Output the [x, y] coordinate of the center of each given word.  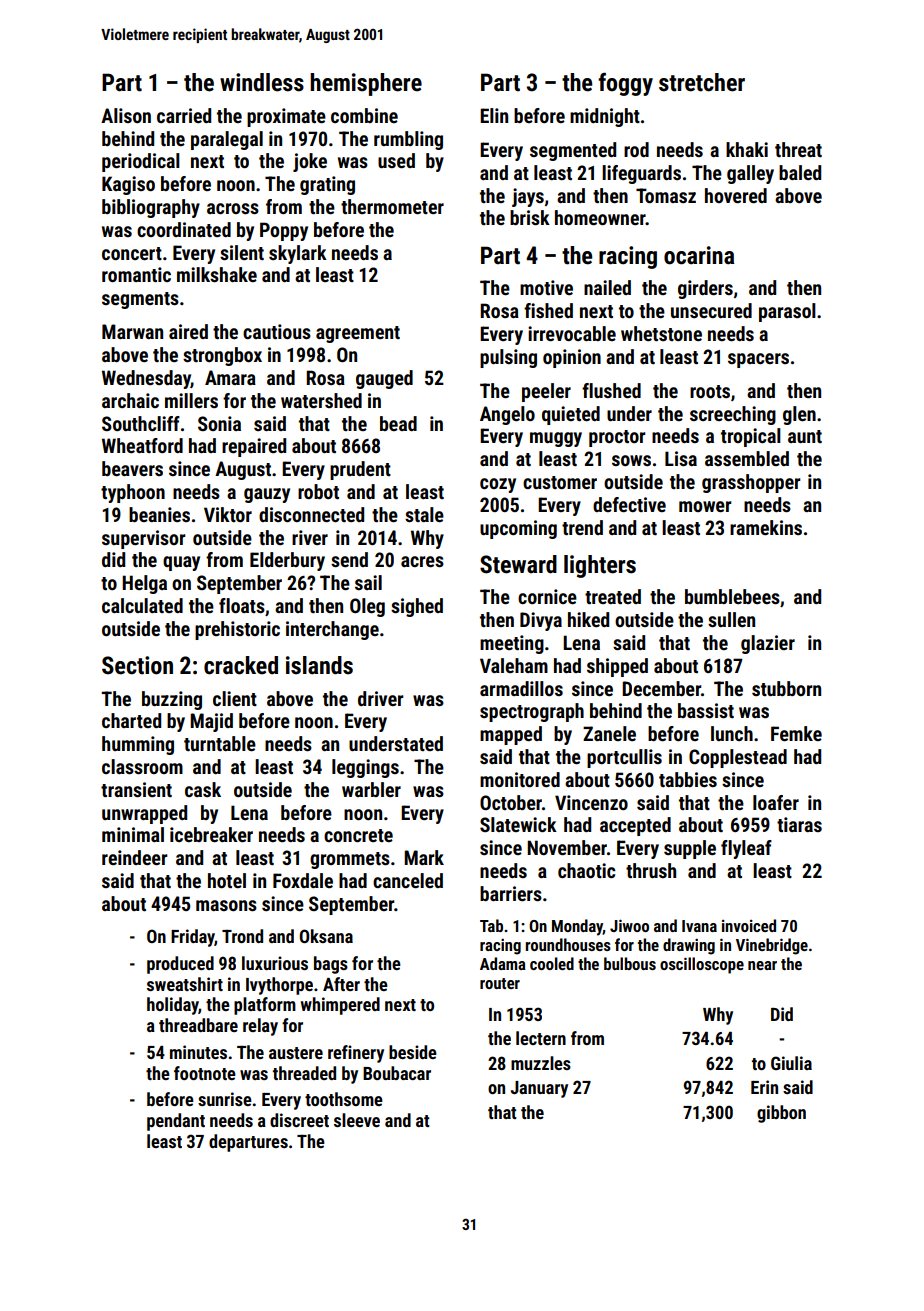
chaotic [587, 870]
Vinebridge [772, 946]
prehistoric [237, 630]
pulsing [508, 358]
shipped [617, 667]
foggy [625, 84]
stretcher [702, 82]
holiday [173, 1006]
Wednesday [146, 379]
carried [184, 115]
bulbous [630, 963]
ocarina [699, 255]
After [341, 984]
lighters [600, 566]
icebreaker [211, 834]
